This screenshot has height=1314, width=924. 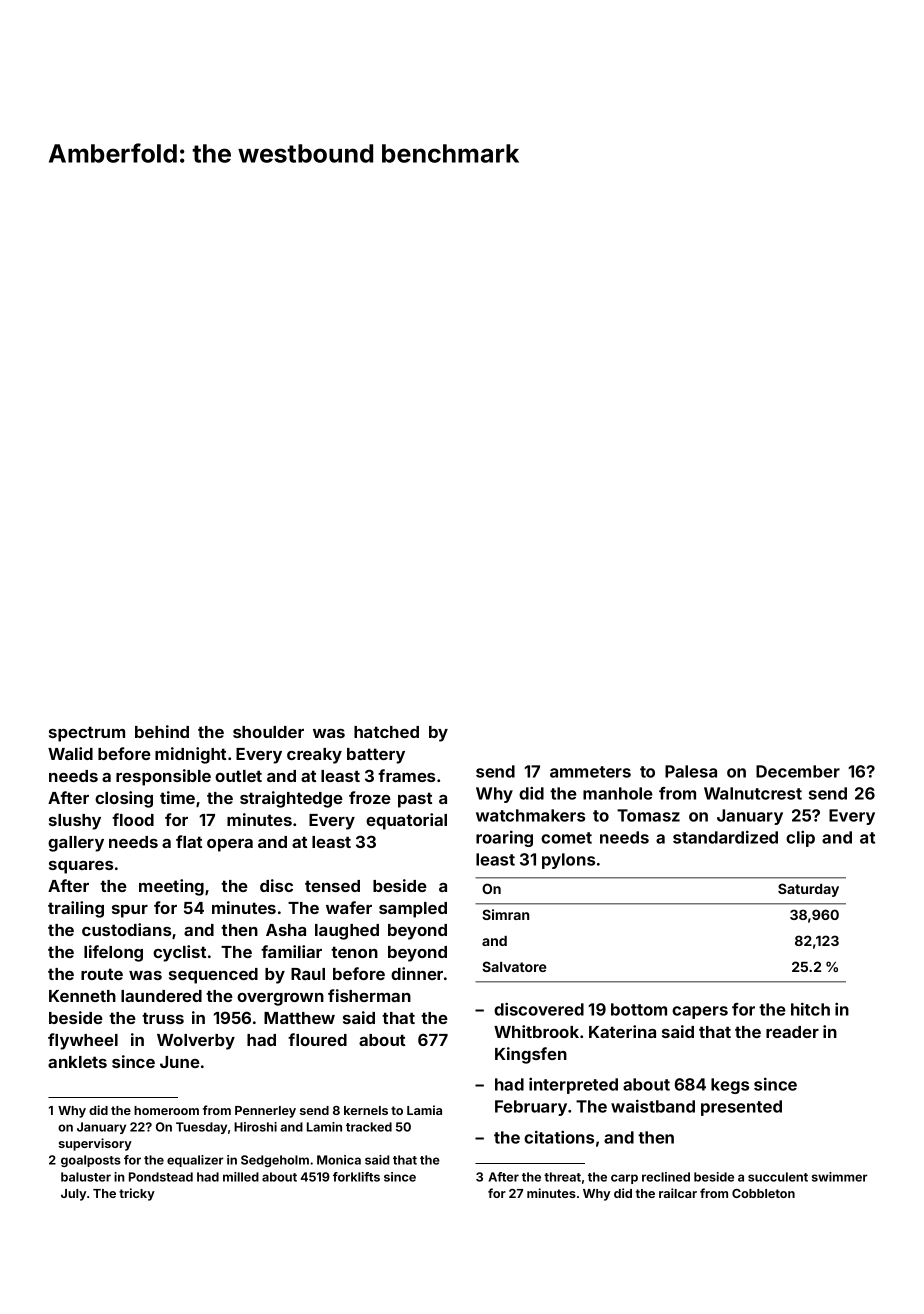 What do you see at coordinates (77, 1062) in the screenshot?
I see `anklets` at bounding box center [77, 1062].
